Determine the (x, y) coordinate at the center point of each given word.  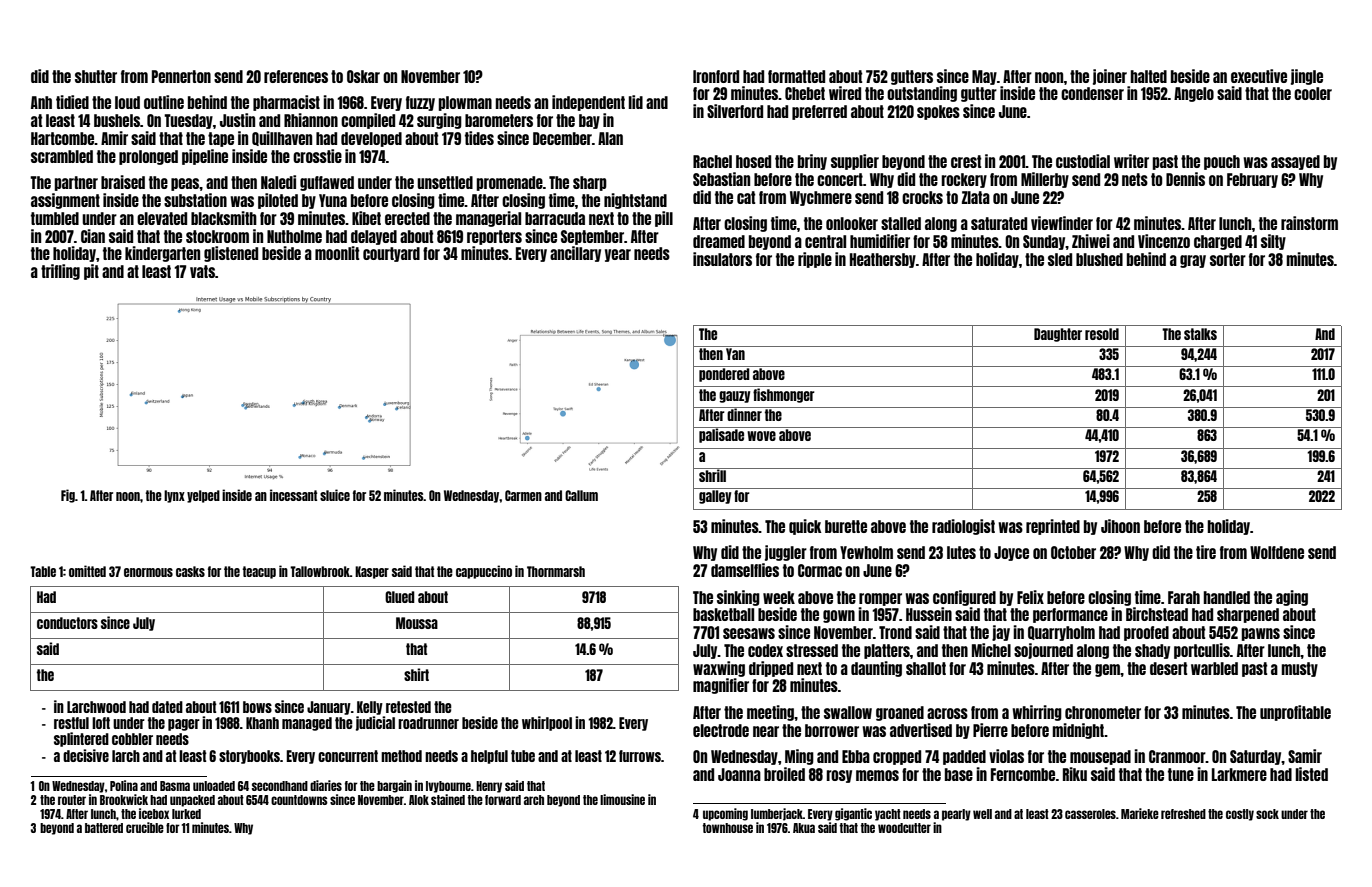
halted (1148, 76)
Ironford (716, 76)
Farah (1184, 597)
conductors (67, 623)
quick (805, 527)
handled (1226, 597)
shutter (96, 76)
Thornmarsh (556, 571)
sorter (1228, 259)
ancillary (575, 254)
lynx (174, 496)
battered (104, 828)
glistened (231, 254)
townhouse (728, 828)
